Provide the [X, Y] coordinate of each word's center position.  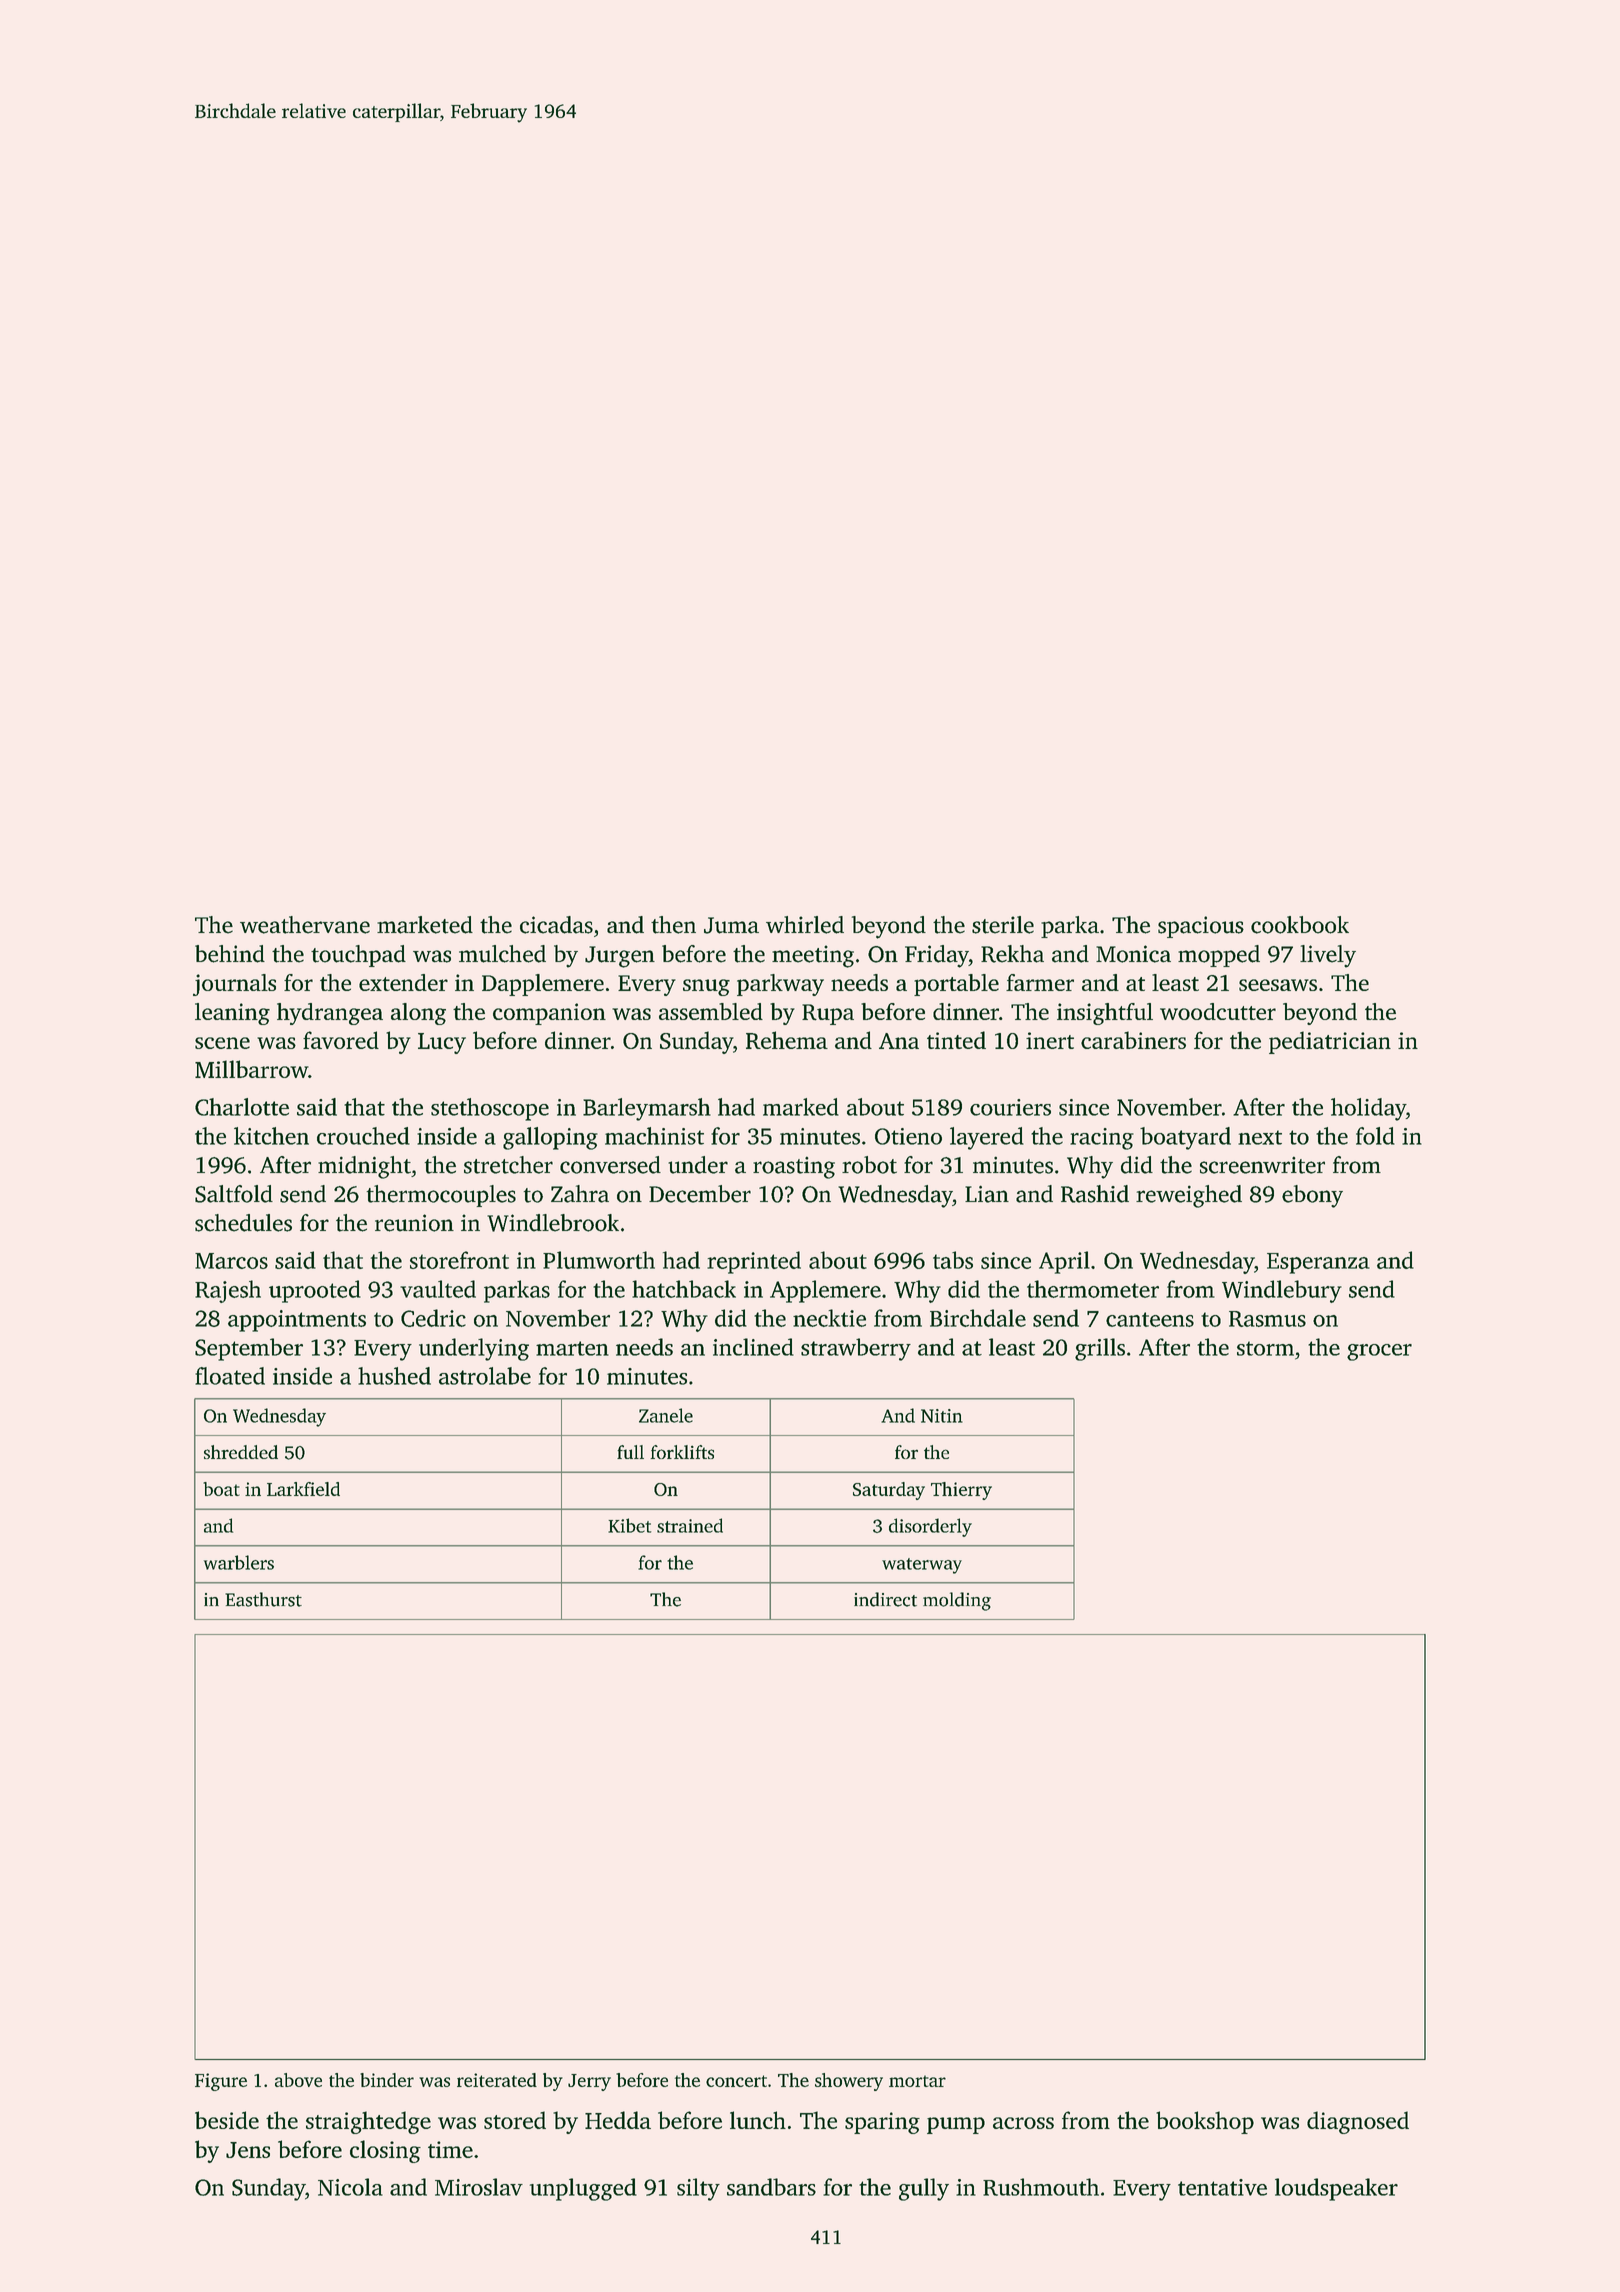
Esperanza [1318, 1263]
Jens [248, 2150]
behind [230, 954]
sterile [1003, 925]
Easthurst [263, 1599]
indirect [885, 1599]
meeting [813, 956]
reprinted [754, 1262]
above [298, 2080]
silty [698, 2189]
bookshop [1205, 2122]
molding [957, 1601]
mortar [917, 2081]
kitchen [271, 1136]
